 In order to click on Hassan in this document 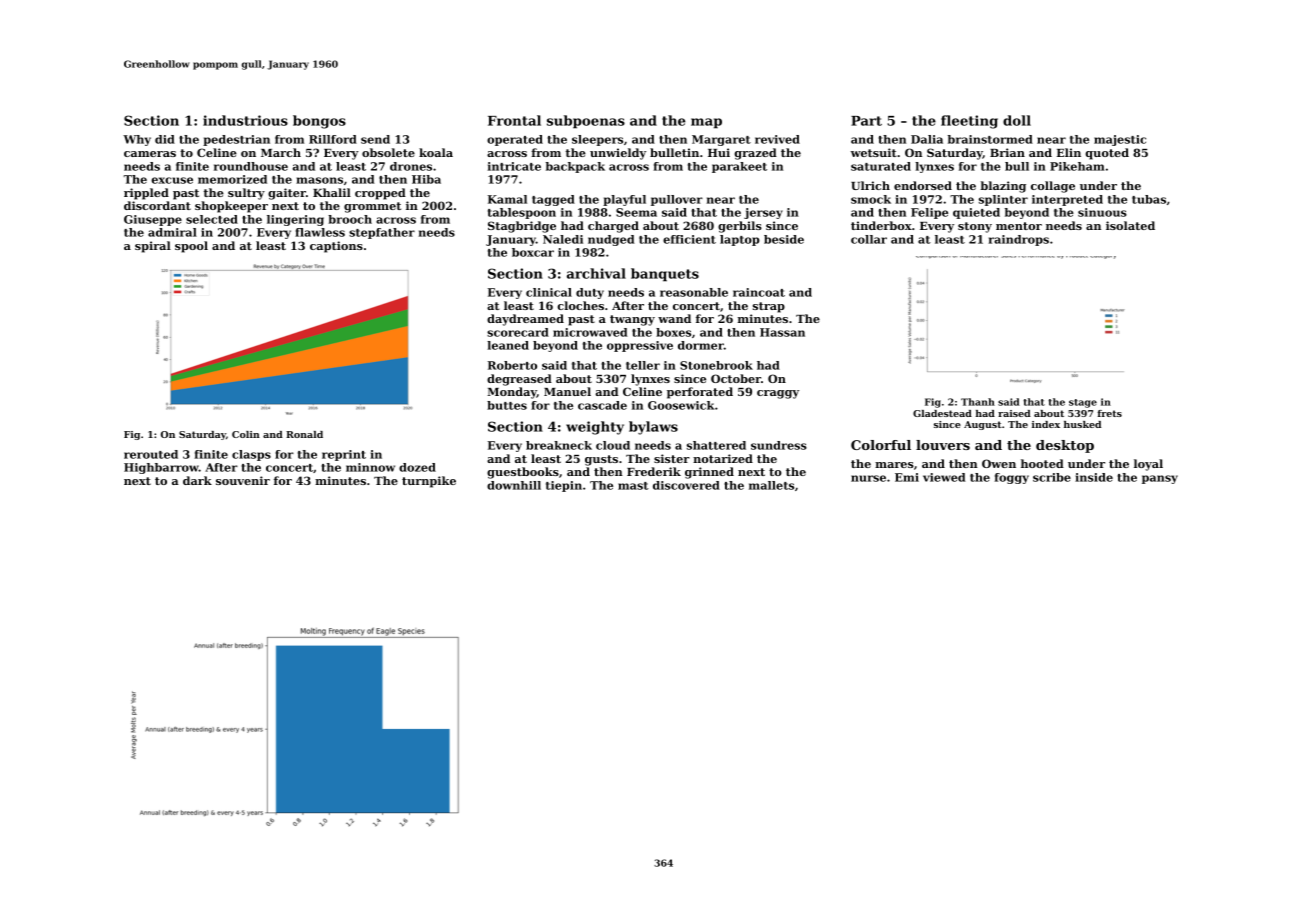, I will do `click(782, 332)`.
